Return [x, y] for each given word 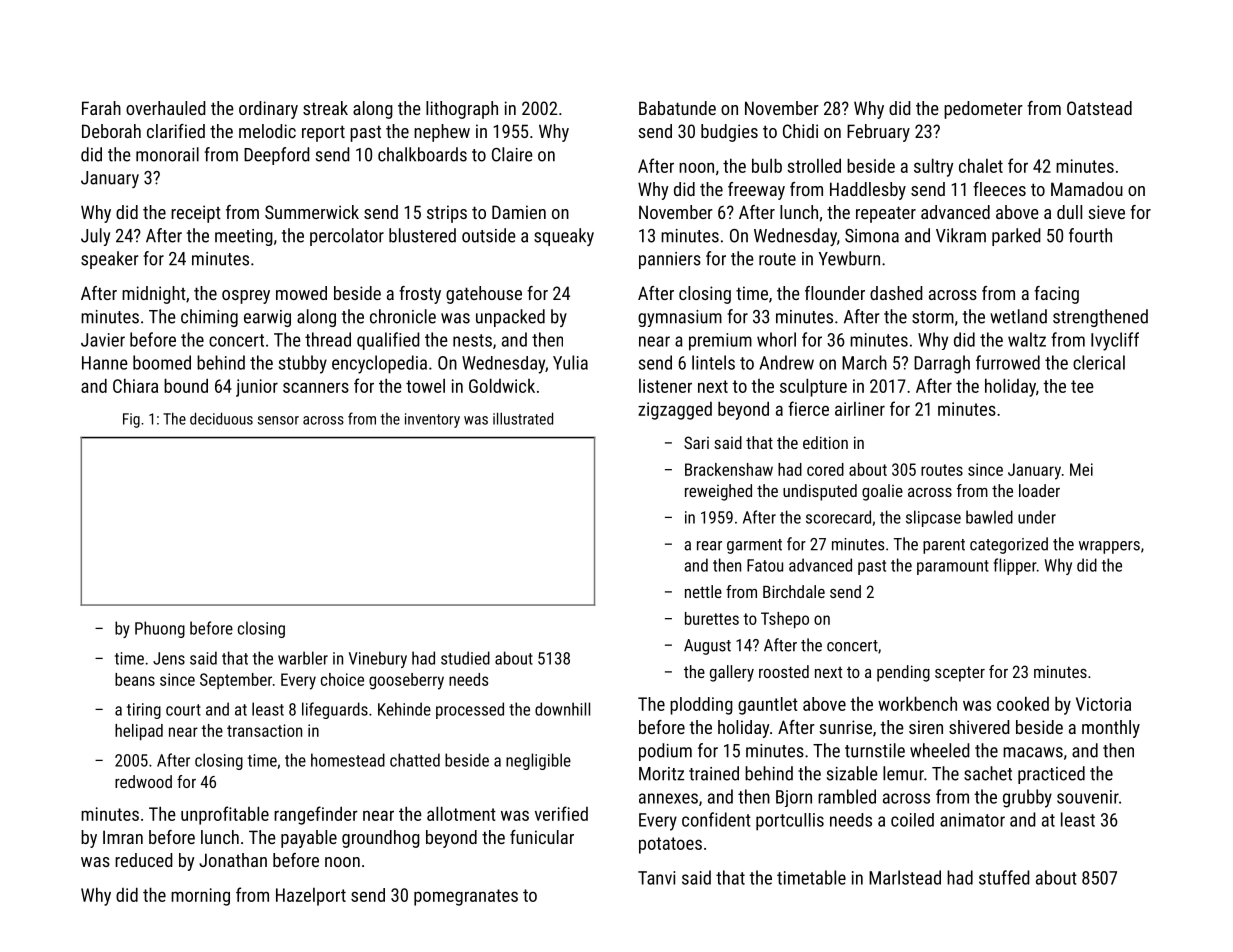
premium [720, 342]
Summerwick [312, 212]
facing [1056, 295]
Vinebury [378, 659]
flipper [1015, 566]
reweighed [718, 492]
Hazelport [311, 897]
